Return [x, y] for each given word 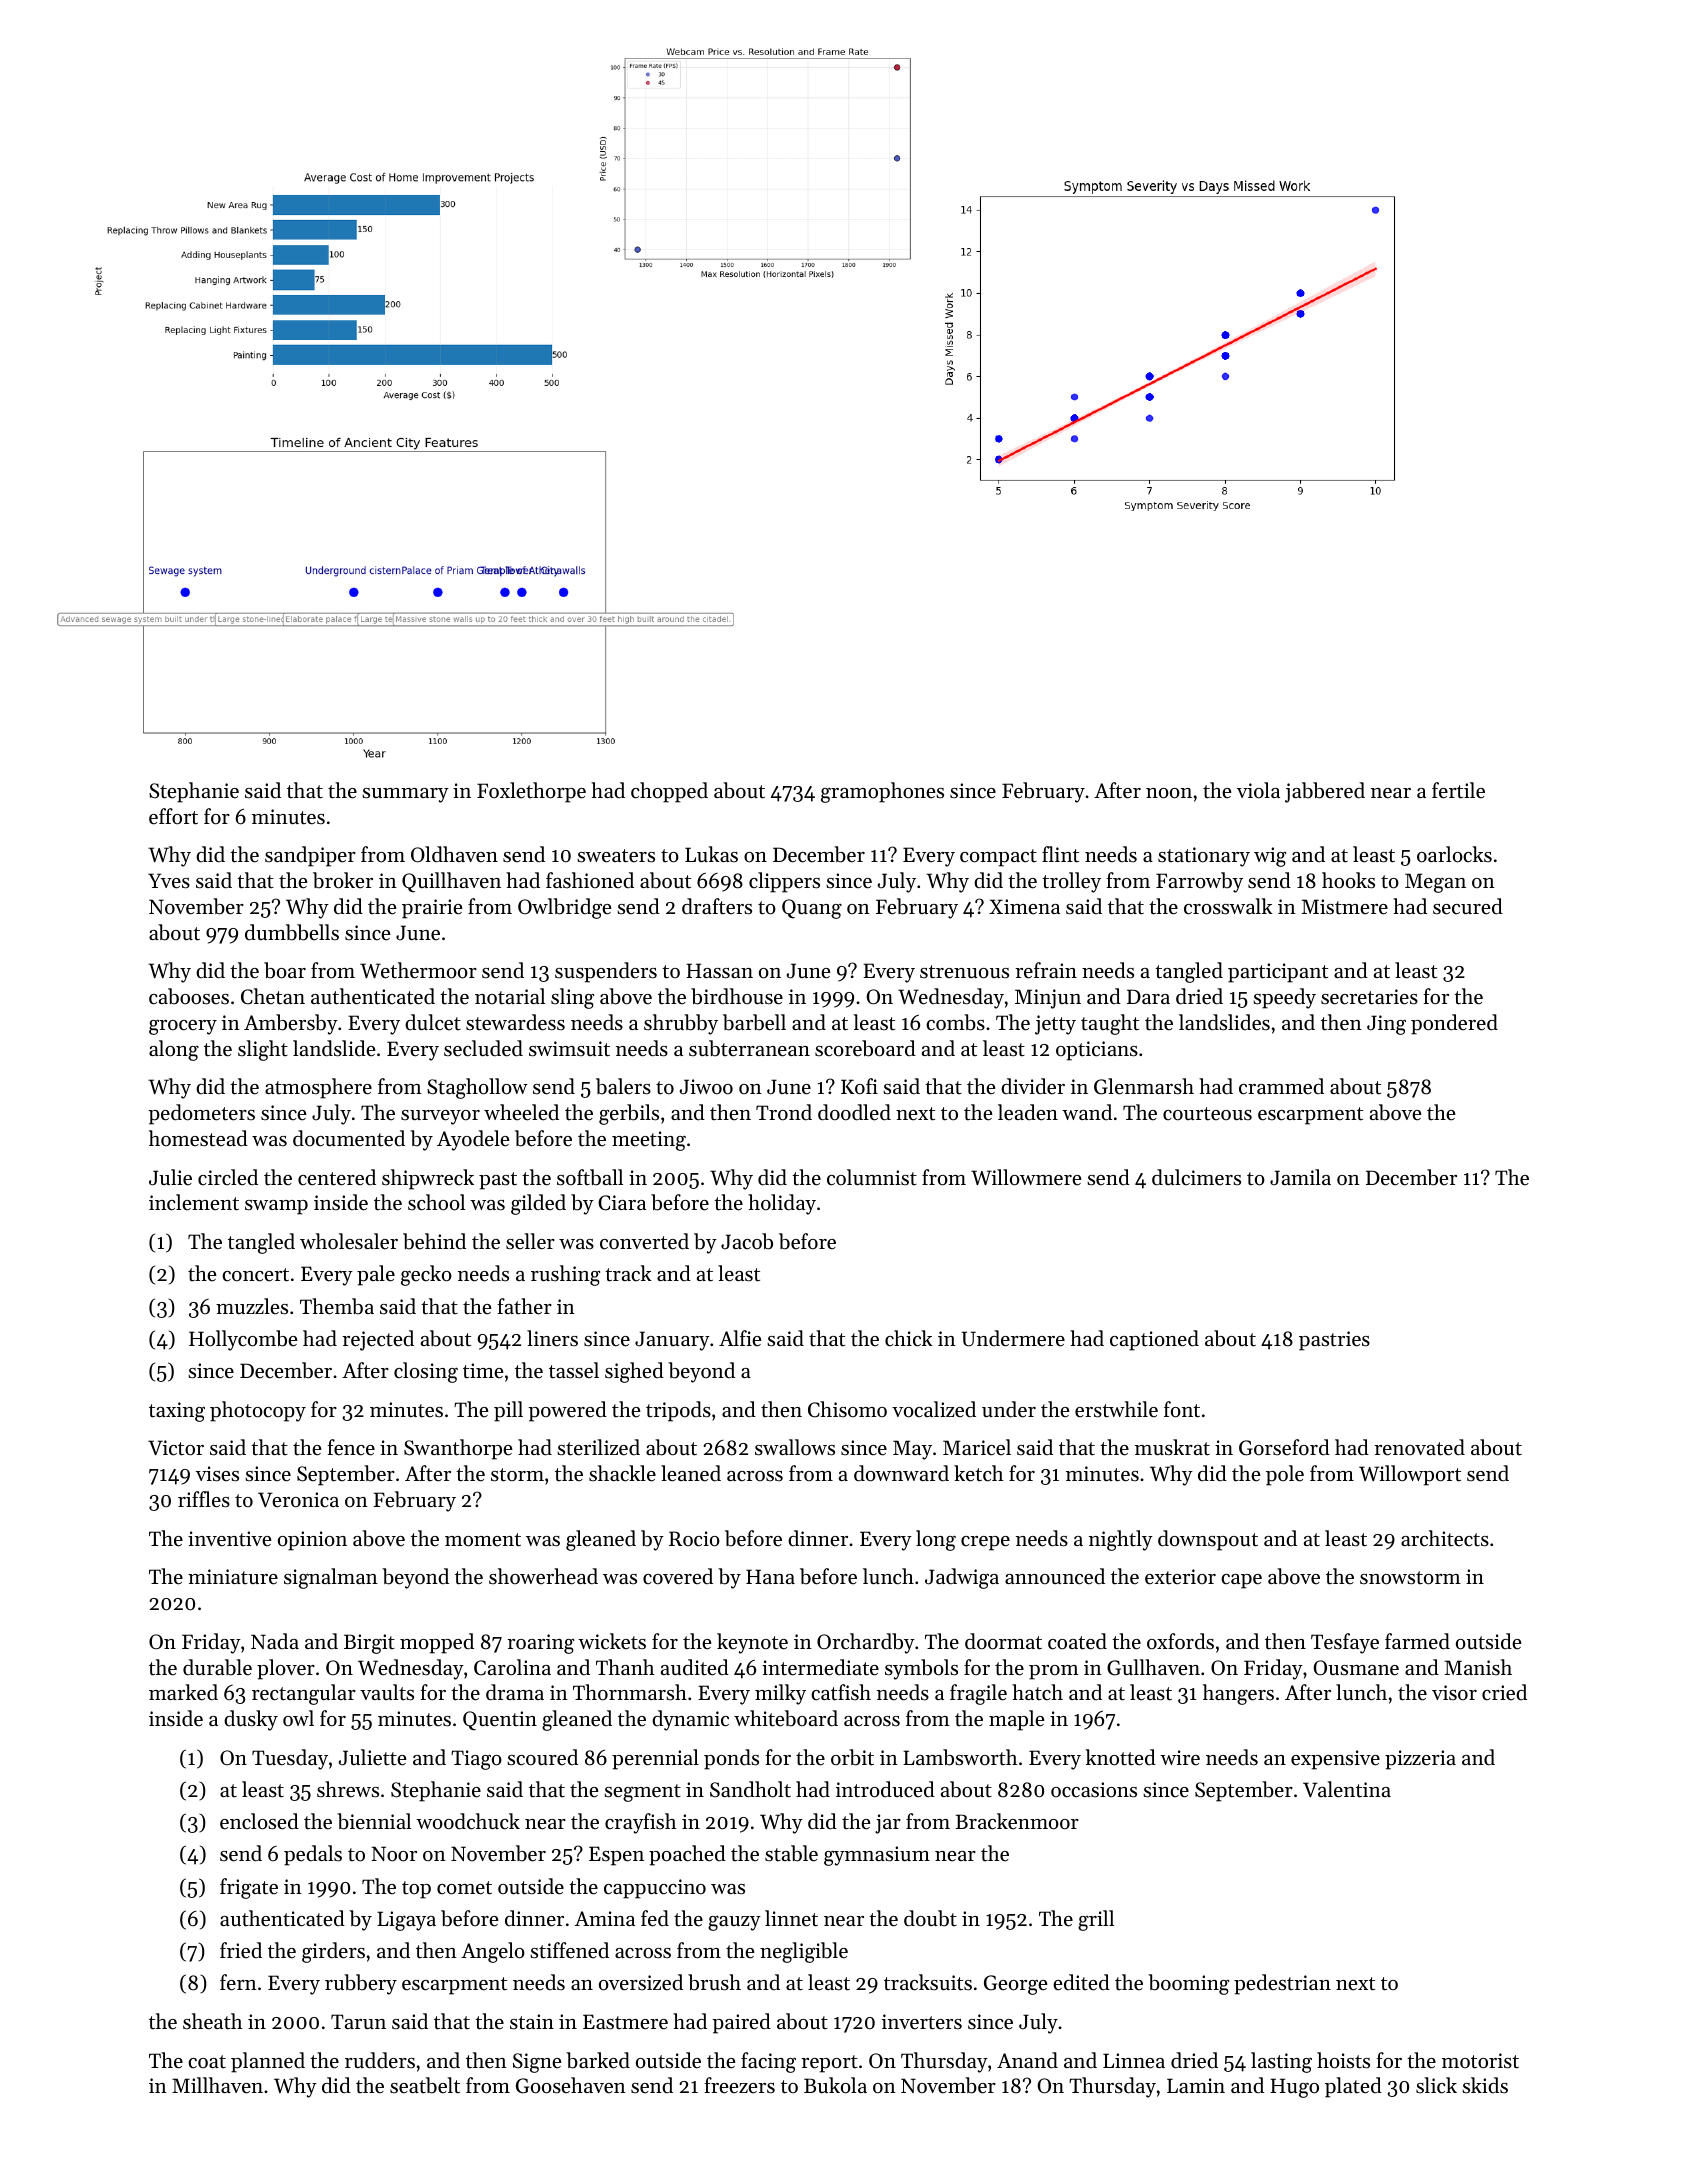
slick [1436, 2085]
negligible [804, 1952]
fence [351, 1447]
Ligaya [406, 1921]
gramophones [882, 792]
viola [1258, 790]
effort [173, 816]
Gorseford [1284, 1447]
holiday [782, 1204]
